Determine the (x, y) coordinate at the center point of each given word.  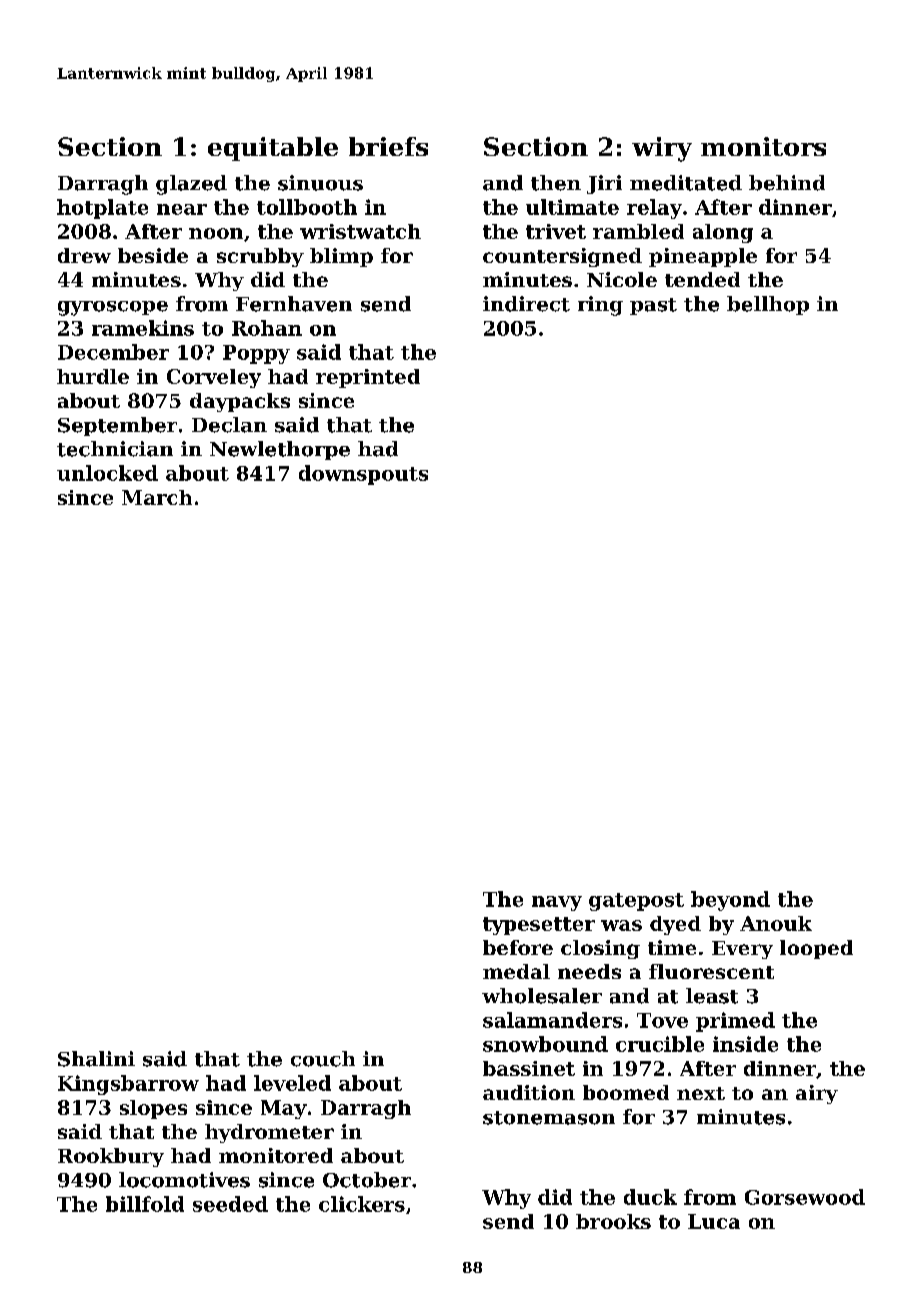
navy (557, 903)
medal (516, 971)
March (157, 497)
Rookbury (111, 1157)
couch (323, 1059)
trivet (556, 231)
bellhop (768, 305)
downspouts (363, 475)
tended (702, 279)
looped (816, 949)
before (518, 947)
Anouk (776, 923)
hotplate (102, 209)
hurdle (93, 376)
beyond (730, 901)
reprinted (368, 378)
